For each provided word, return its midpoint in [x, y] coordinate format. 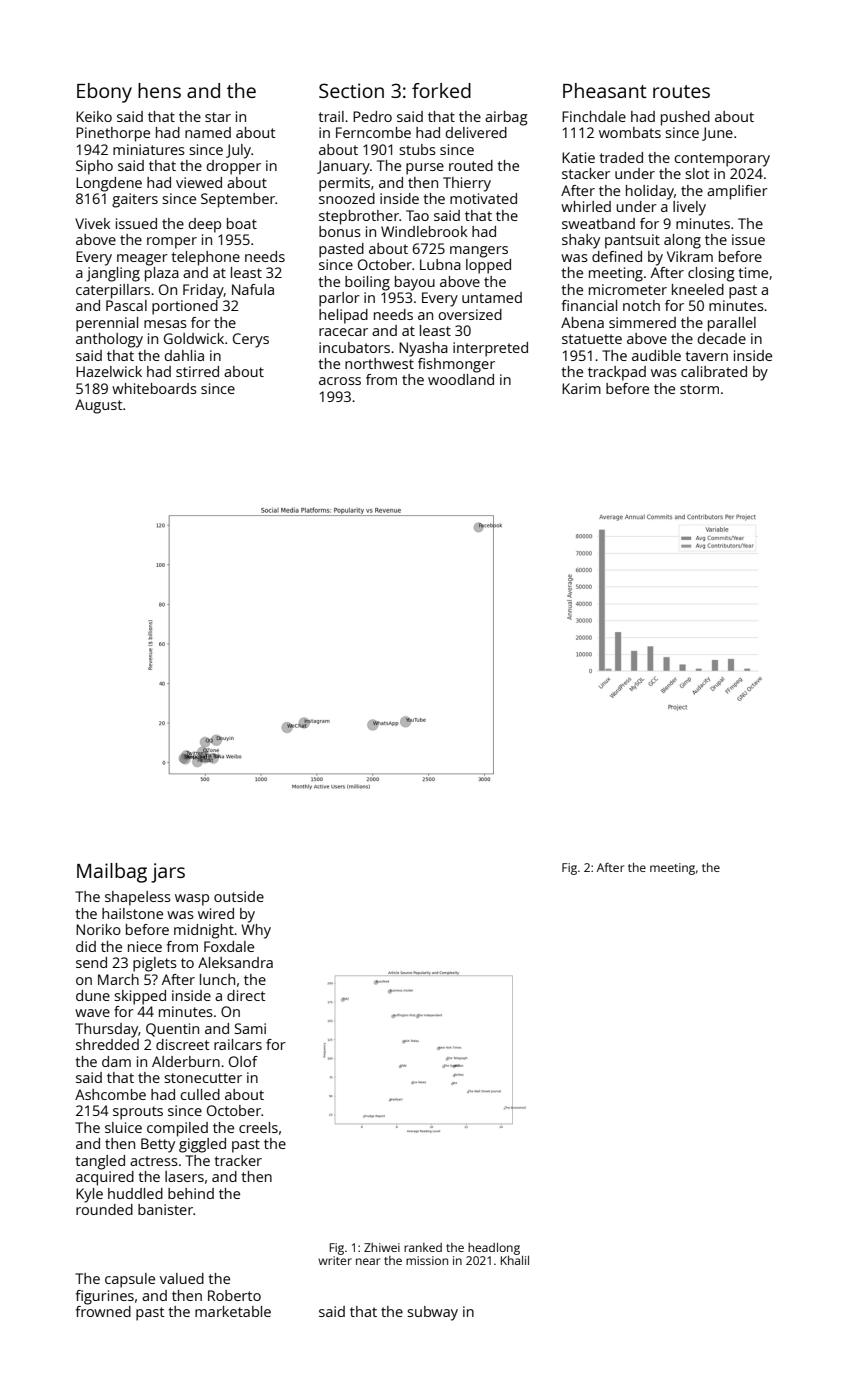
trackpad [617, 373]
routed [471, 165]
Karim [581, 388]
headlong [494, 1249]
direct [246, 995]
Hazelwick [109, 371]
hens [159, 90]
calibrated [714, 371]
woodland [461, 379]
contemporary [722, 160]
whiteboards [154, 388]
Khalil [515, 1260]
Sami [250, 1028]
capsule [130, 1280]
